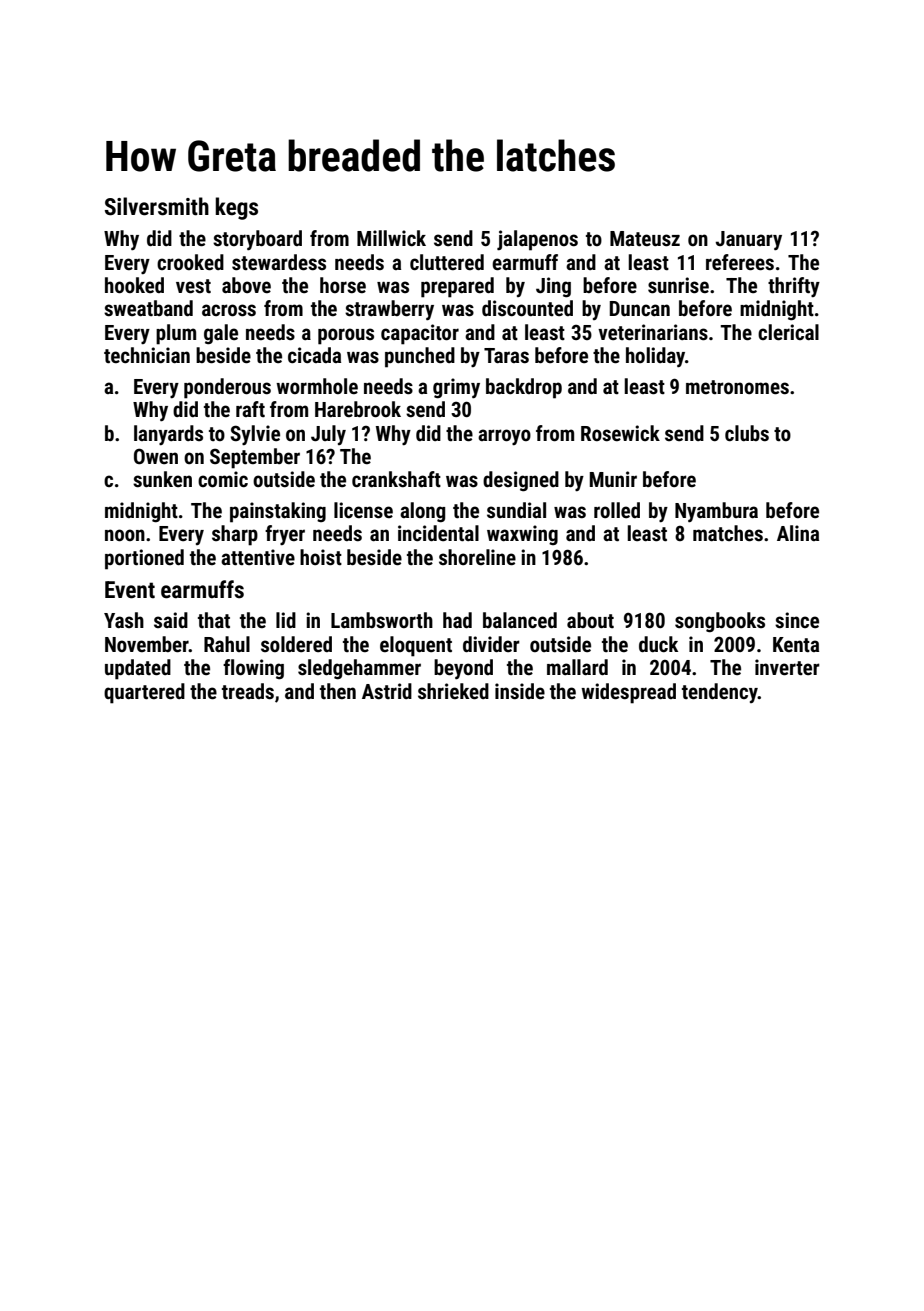 This page has height=1311, width=924. I want to click on clubs, so click(747, 433).
